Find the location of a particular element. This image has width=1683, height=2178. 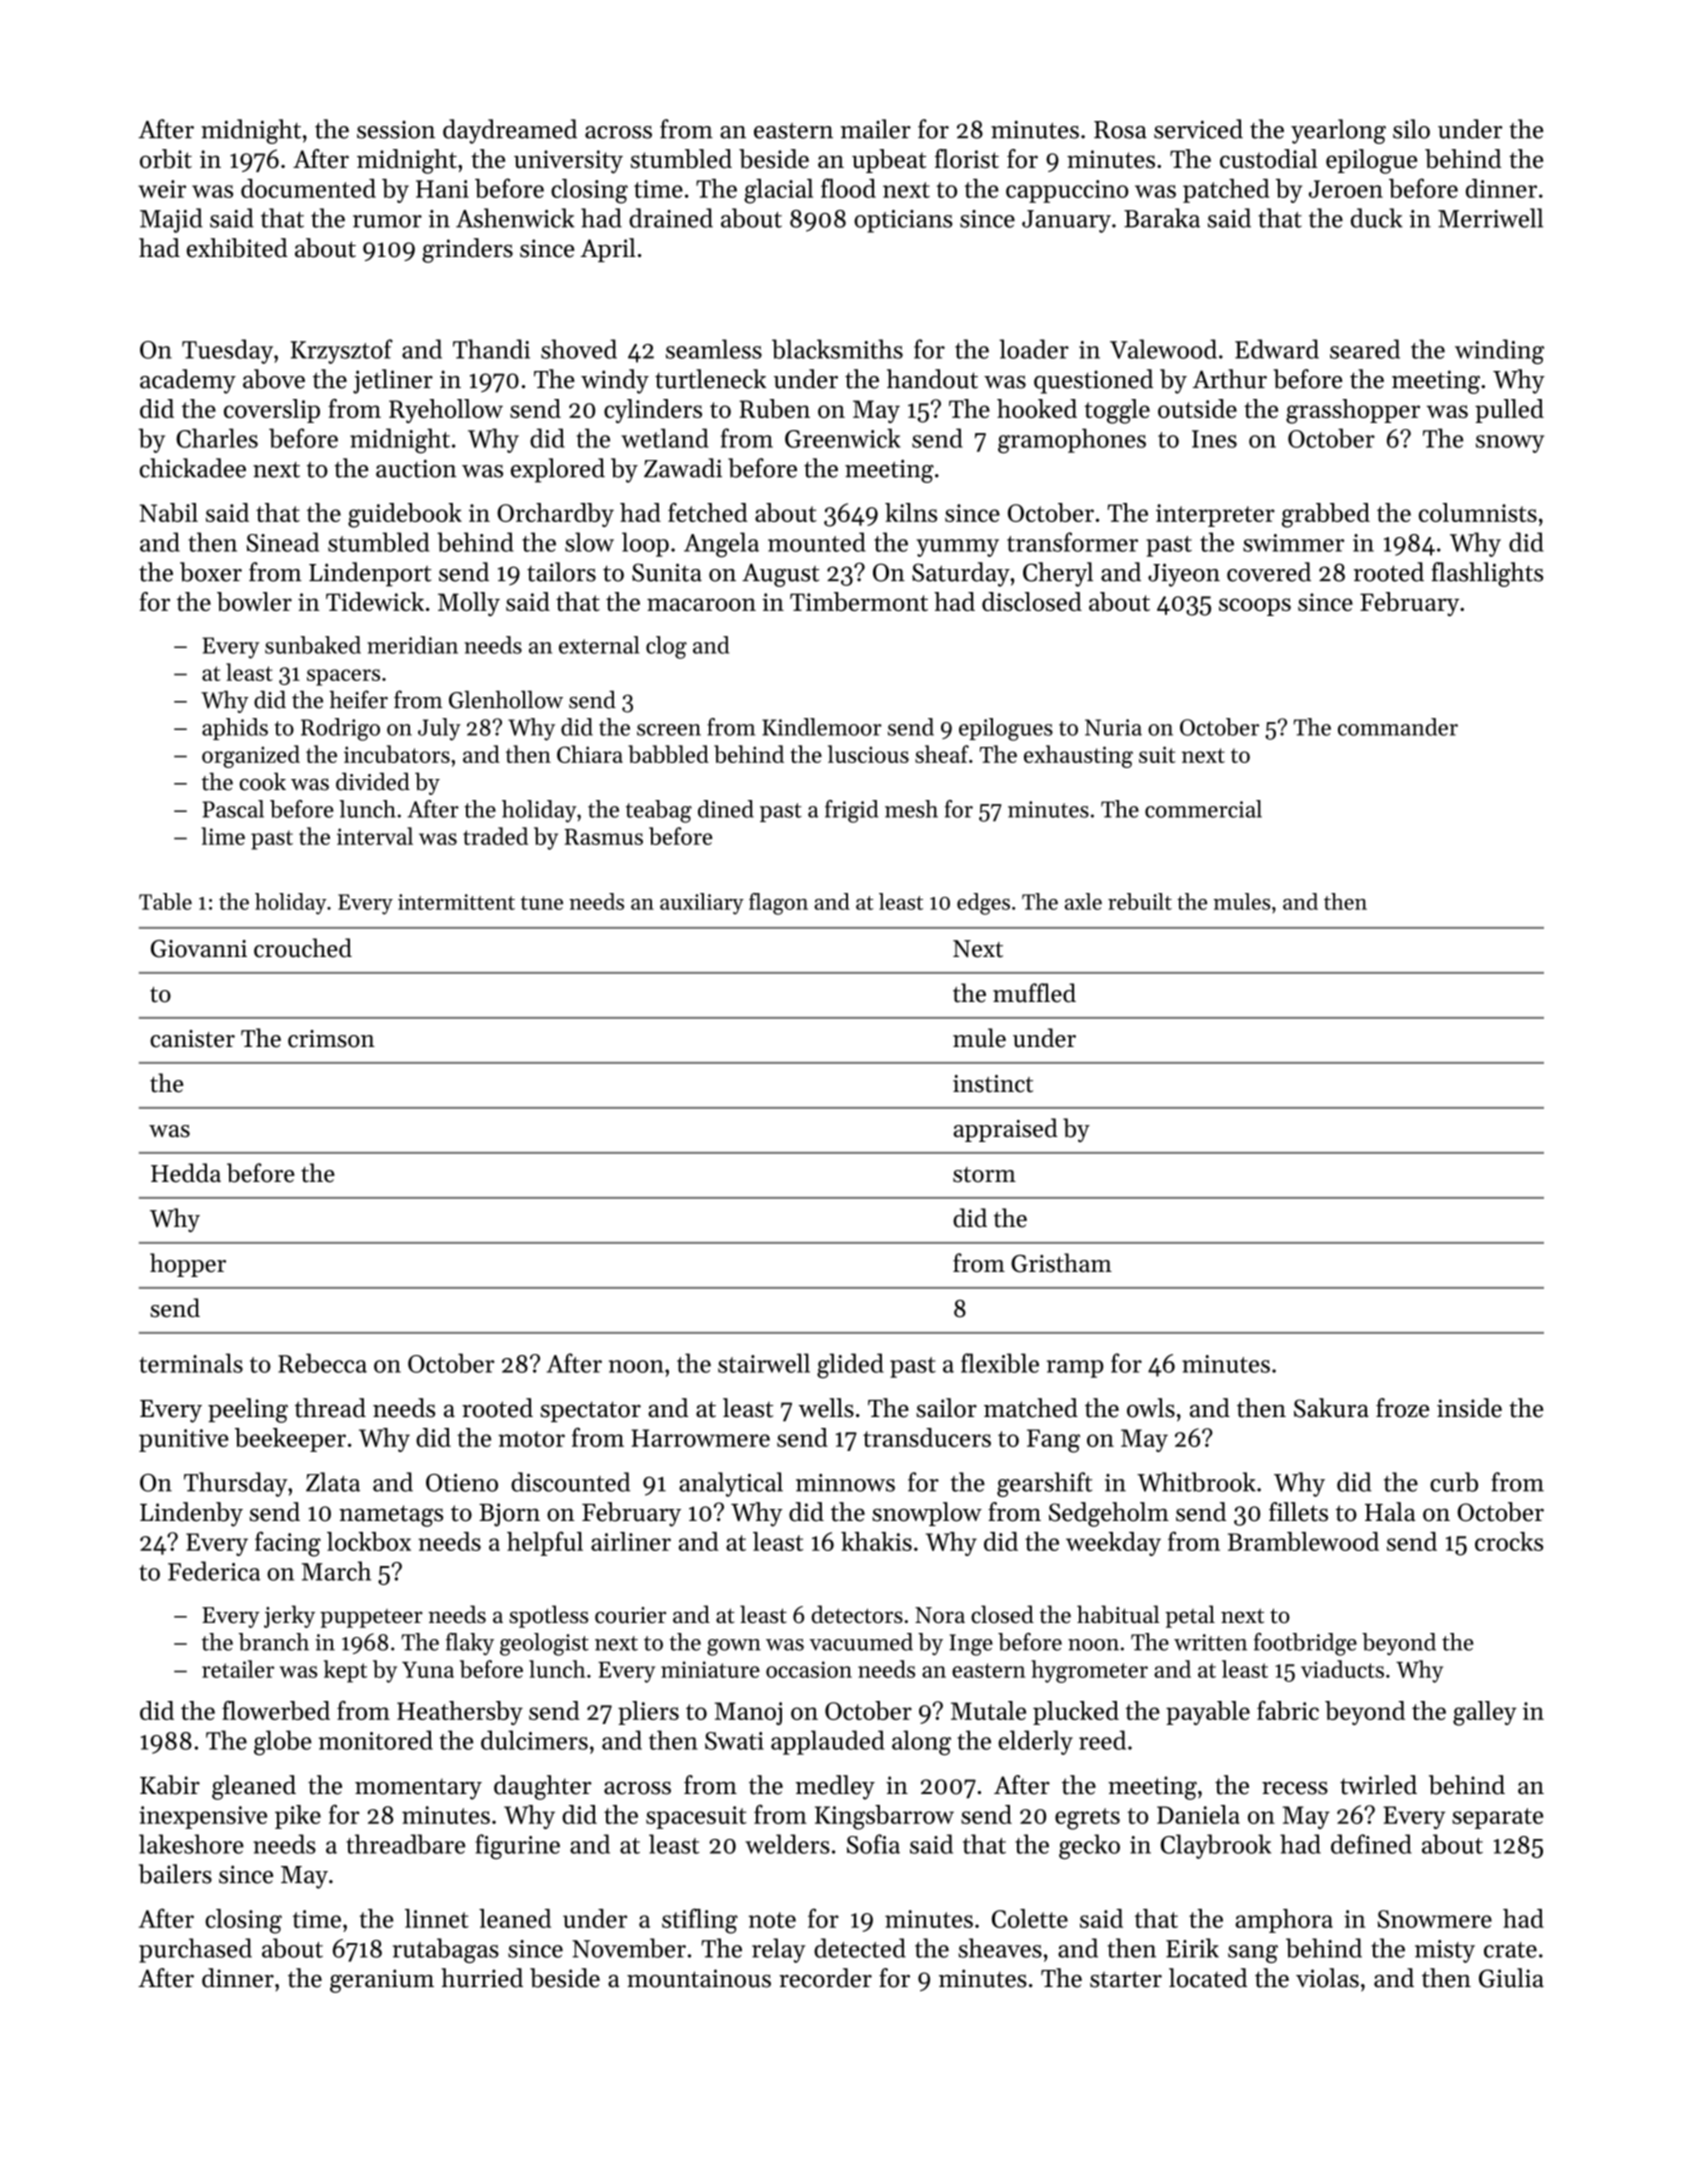

storm is located at coordinates (984, 1175).
